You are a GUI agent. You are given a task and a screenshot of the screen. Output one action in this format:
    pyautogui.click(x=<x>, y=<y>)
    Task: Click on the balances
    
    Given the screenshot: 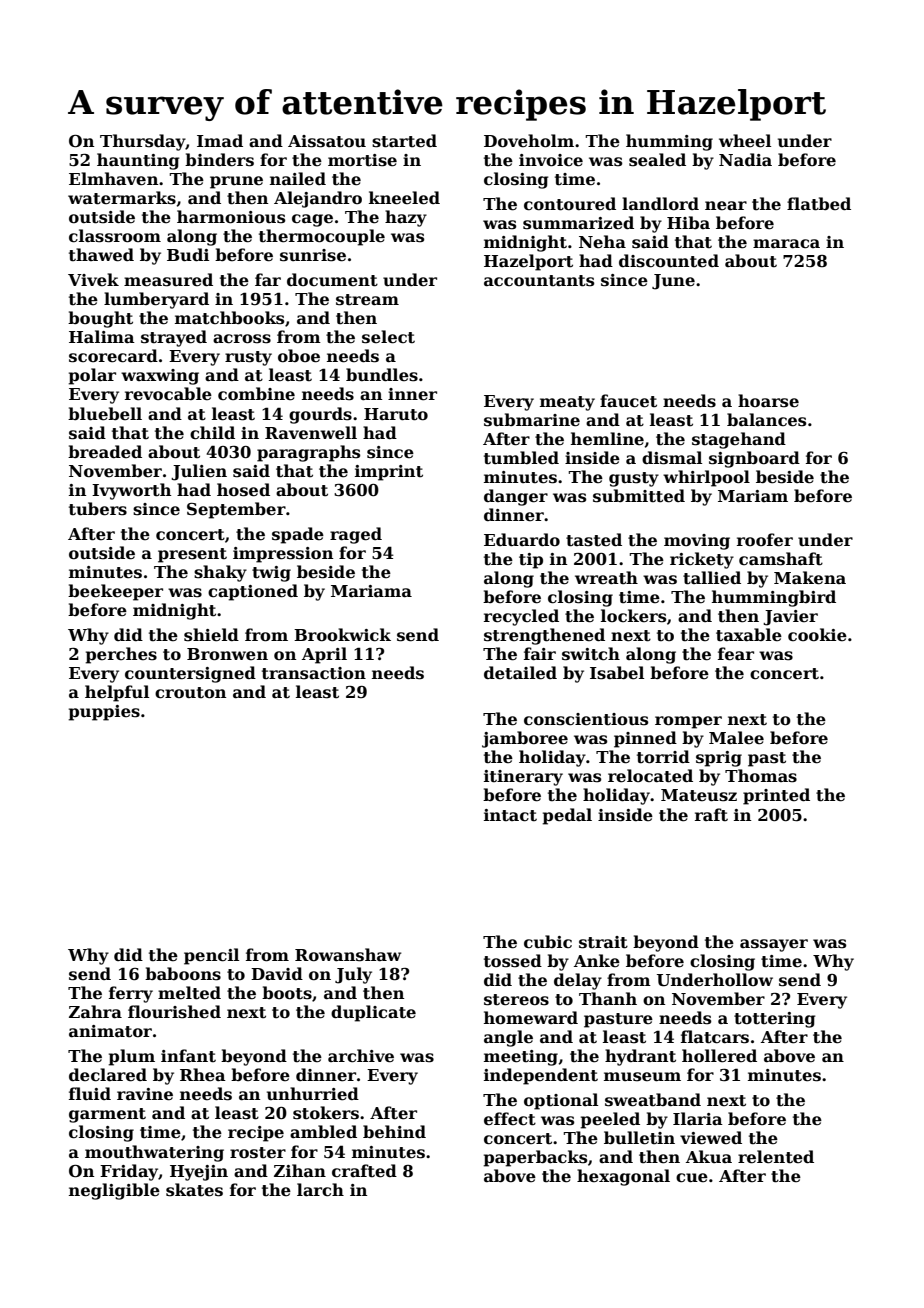 What is the action you would take?
    pyautogui.click(x=766, y=420)
